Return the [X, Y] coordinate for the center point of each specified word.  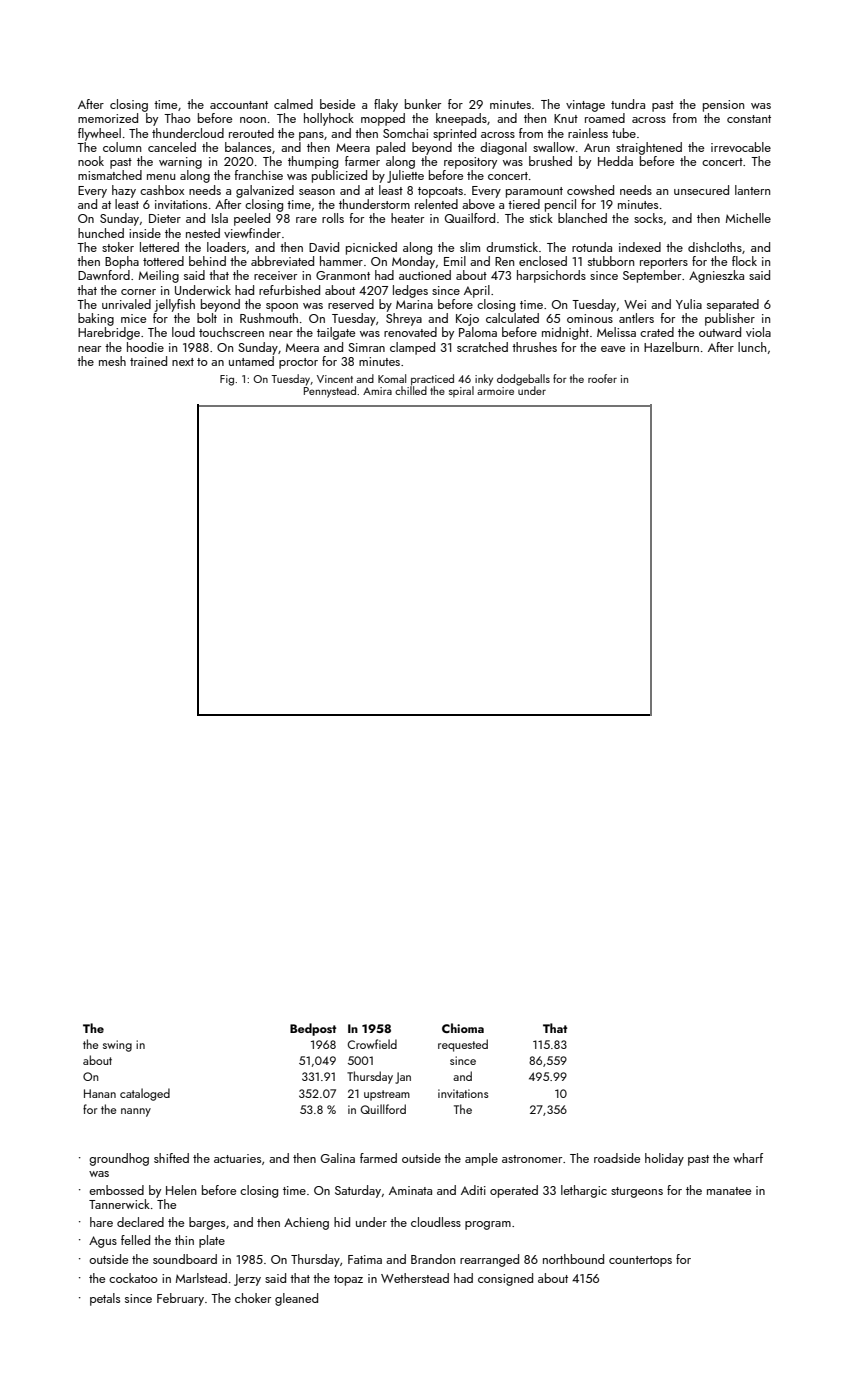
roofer [602, 378]
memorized [108, 118]
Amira [377, 391]
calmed [293, 104]
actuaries [237, 1158]
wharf [748, 1158]
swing [117, 1046]
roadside [617, 1158]
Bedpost [313, 1029]
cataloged [145, 1094]
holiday [664, 1159]
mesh [112, 361]
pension [723, 106]
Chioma [463, 1028]
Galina [338, 1158]
